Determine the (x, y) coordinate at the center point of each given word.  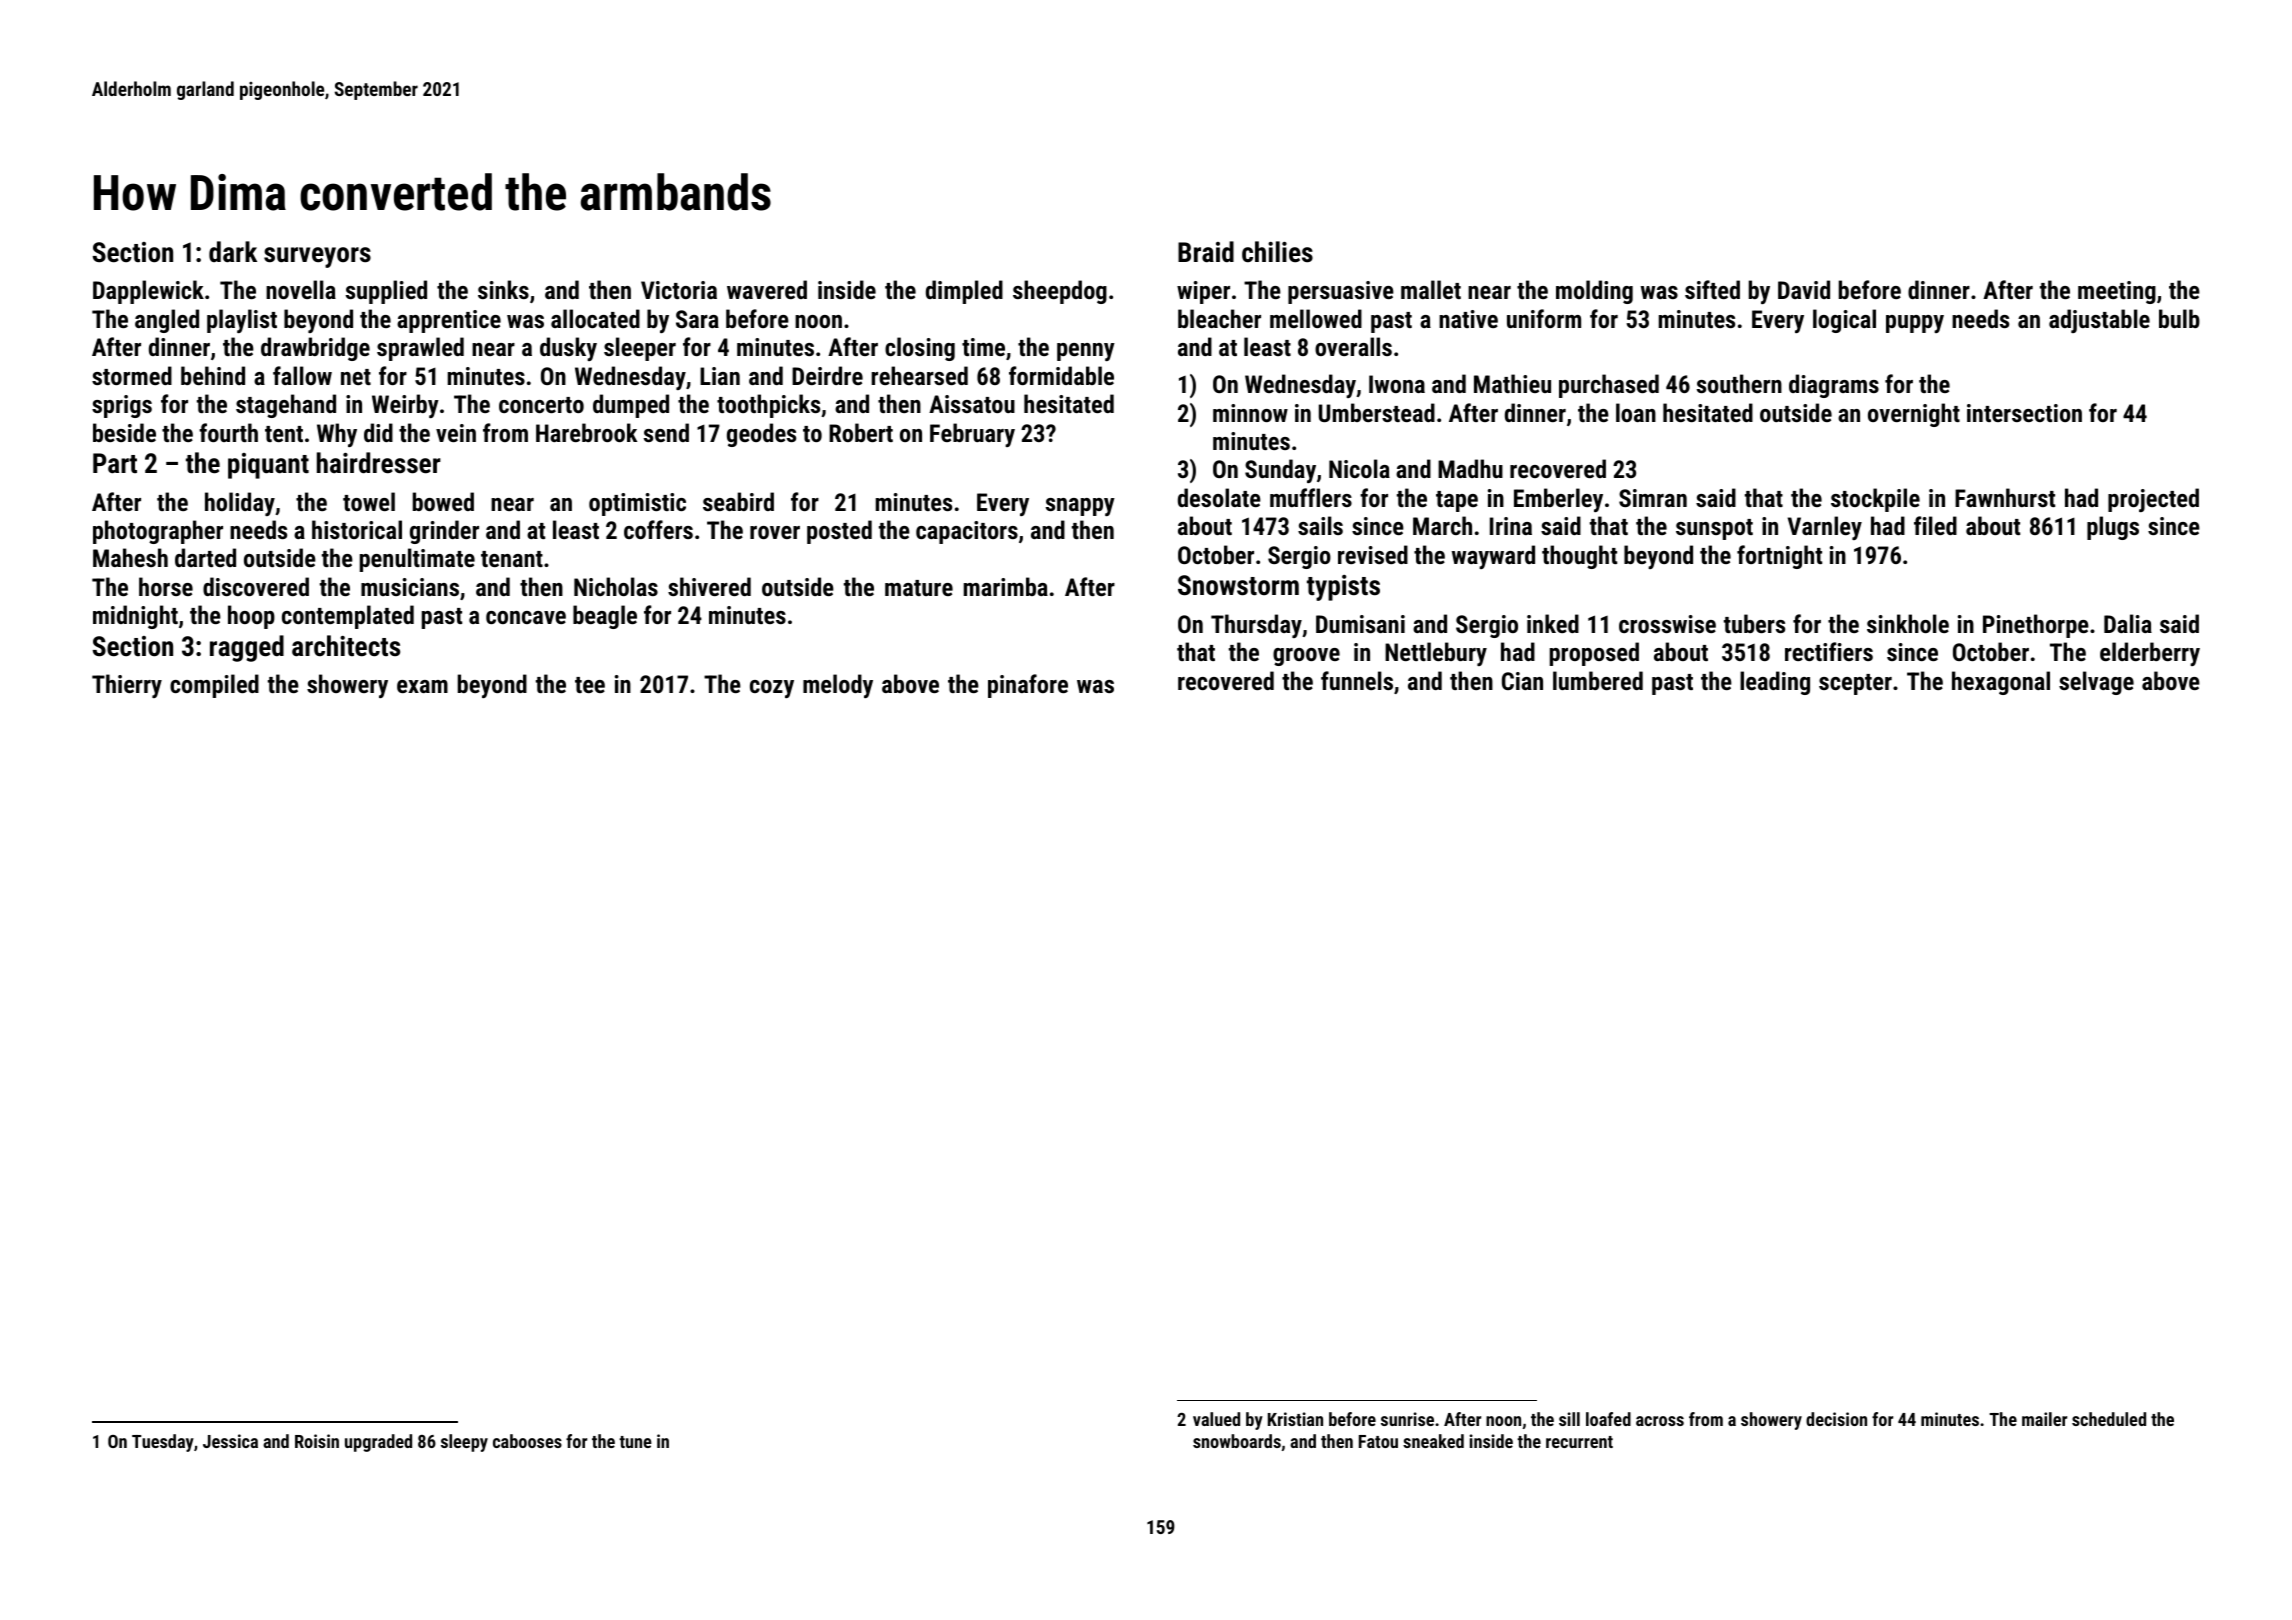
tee (590, 685)
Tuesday (163, 1443)
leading (1775, 683)
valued (1216, 1419)
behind (213, 375)
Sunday (1280, 471)
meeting (2117, 292)
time (983, 347)
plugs (2113, 528)
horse (166, 586)
